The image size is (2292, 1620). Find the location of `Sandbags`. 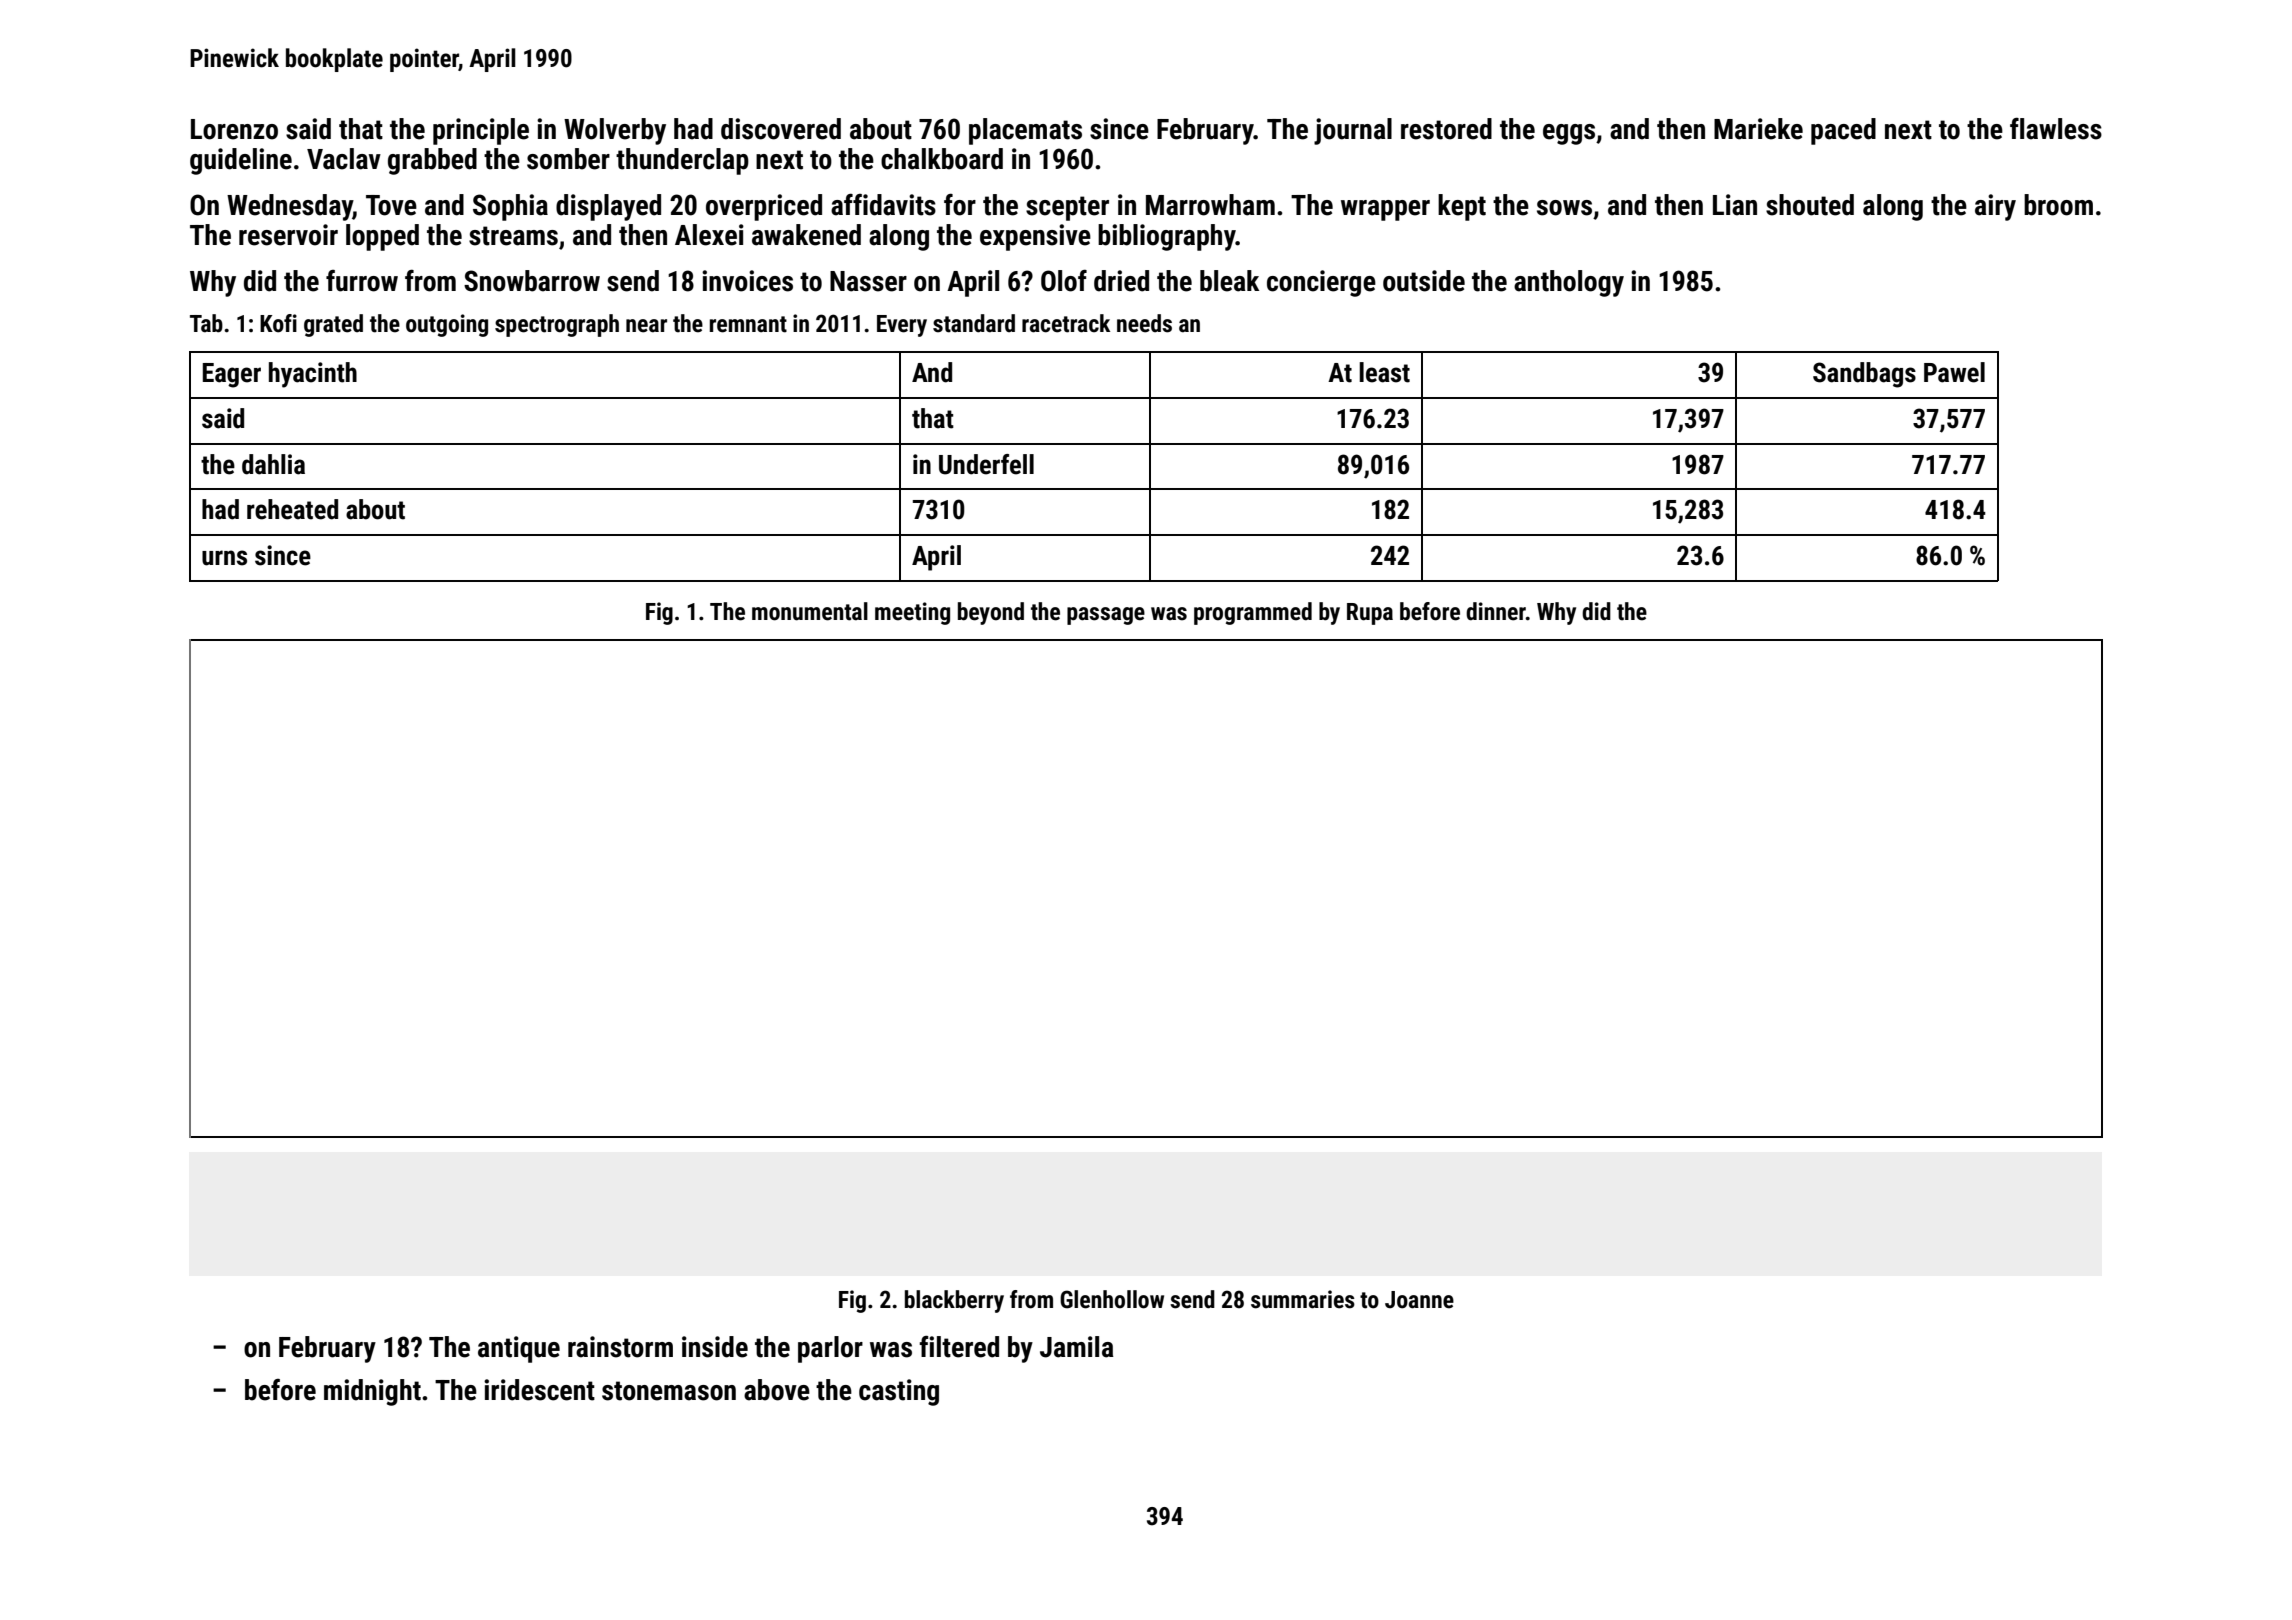

Sandbags is located at coordinates (1864, 375).
